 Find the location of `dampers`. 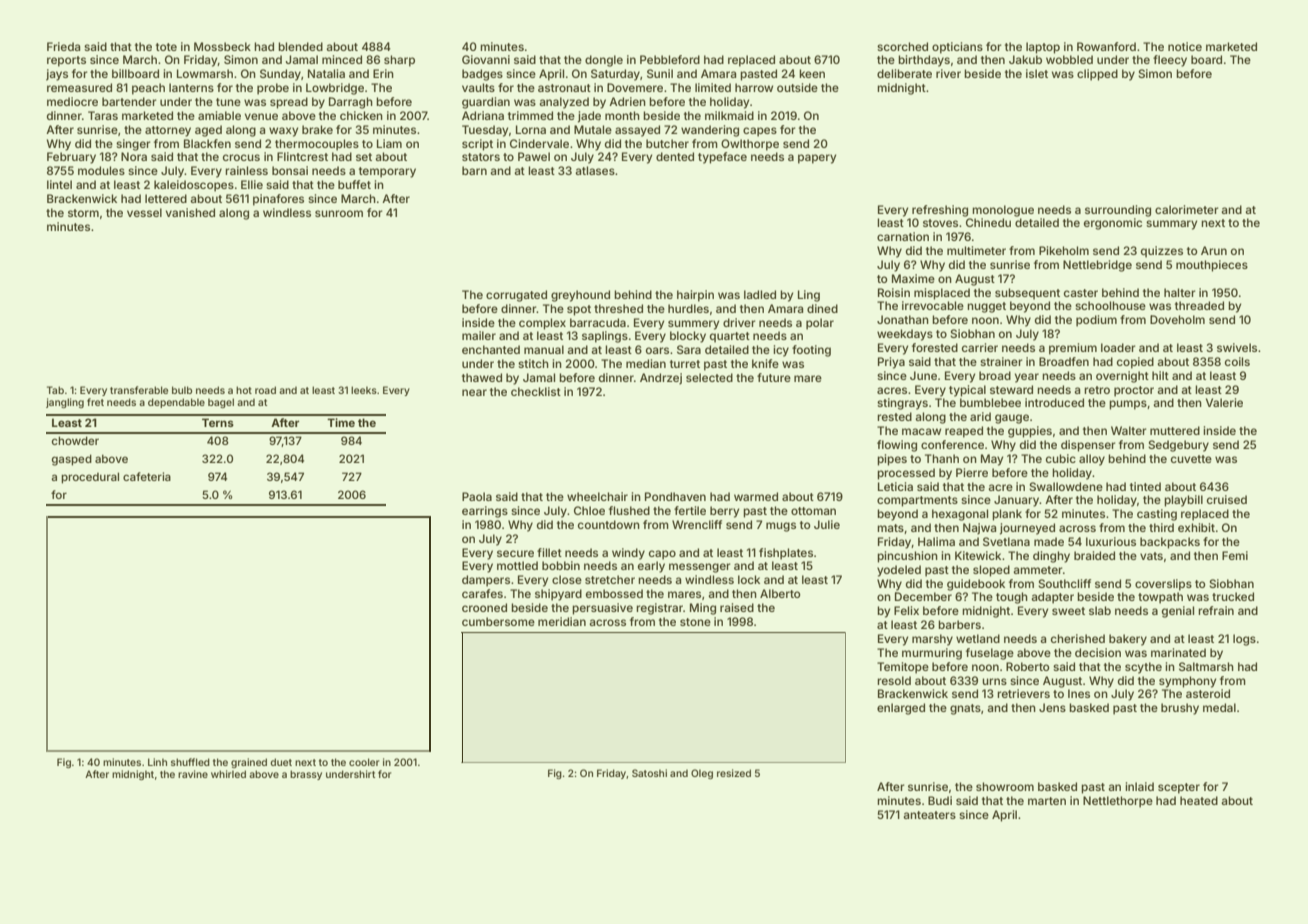

dampers is located at coordinates (486, 581).
